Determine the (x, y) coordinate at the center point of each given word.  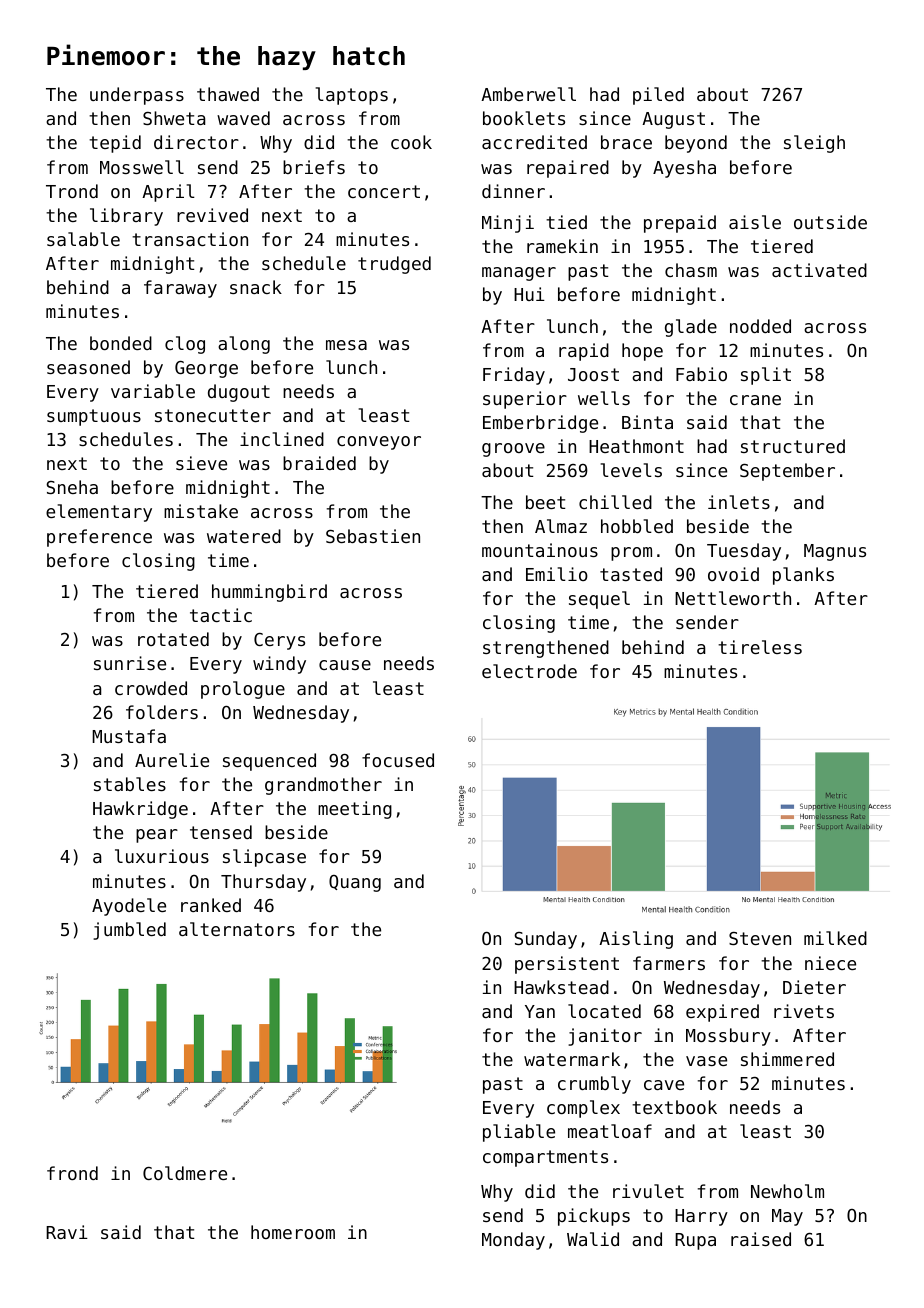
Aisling (636, 940)
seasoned (88, 367)
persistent (567, 965)
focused (398, 760)
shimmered (787, 1059)
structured (793, 446)
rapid (584, 352)
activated (819, 270)
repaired (568, 169)
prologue (243, 690)
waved (243, 118)
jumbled (129, 931)
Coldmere (185, 1173)
